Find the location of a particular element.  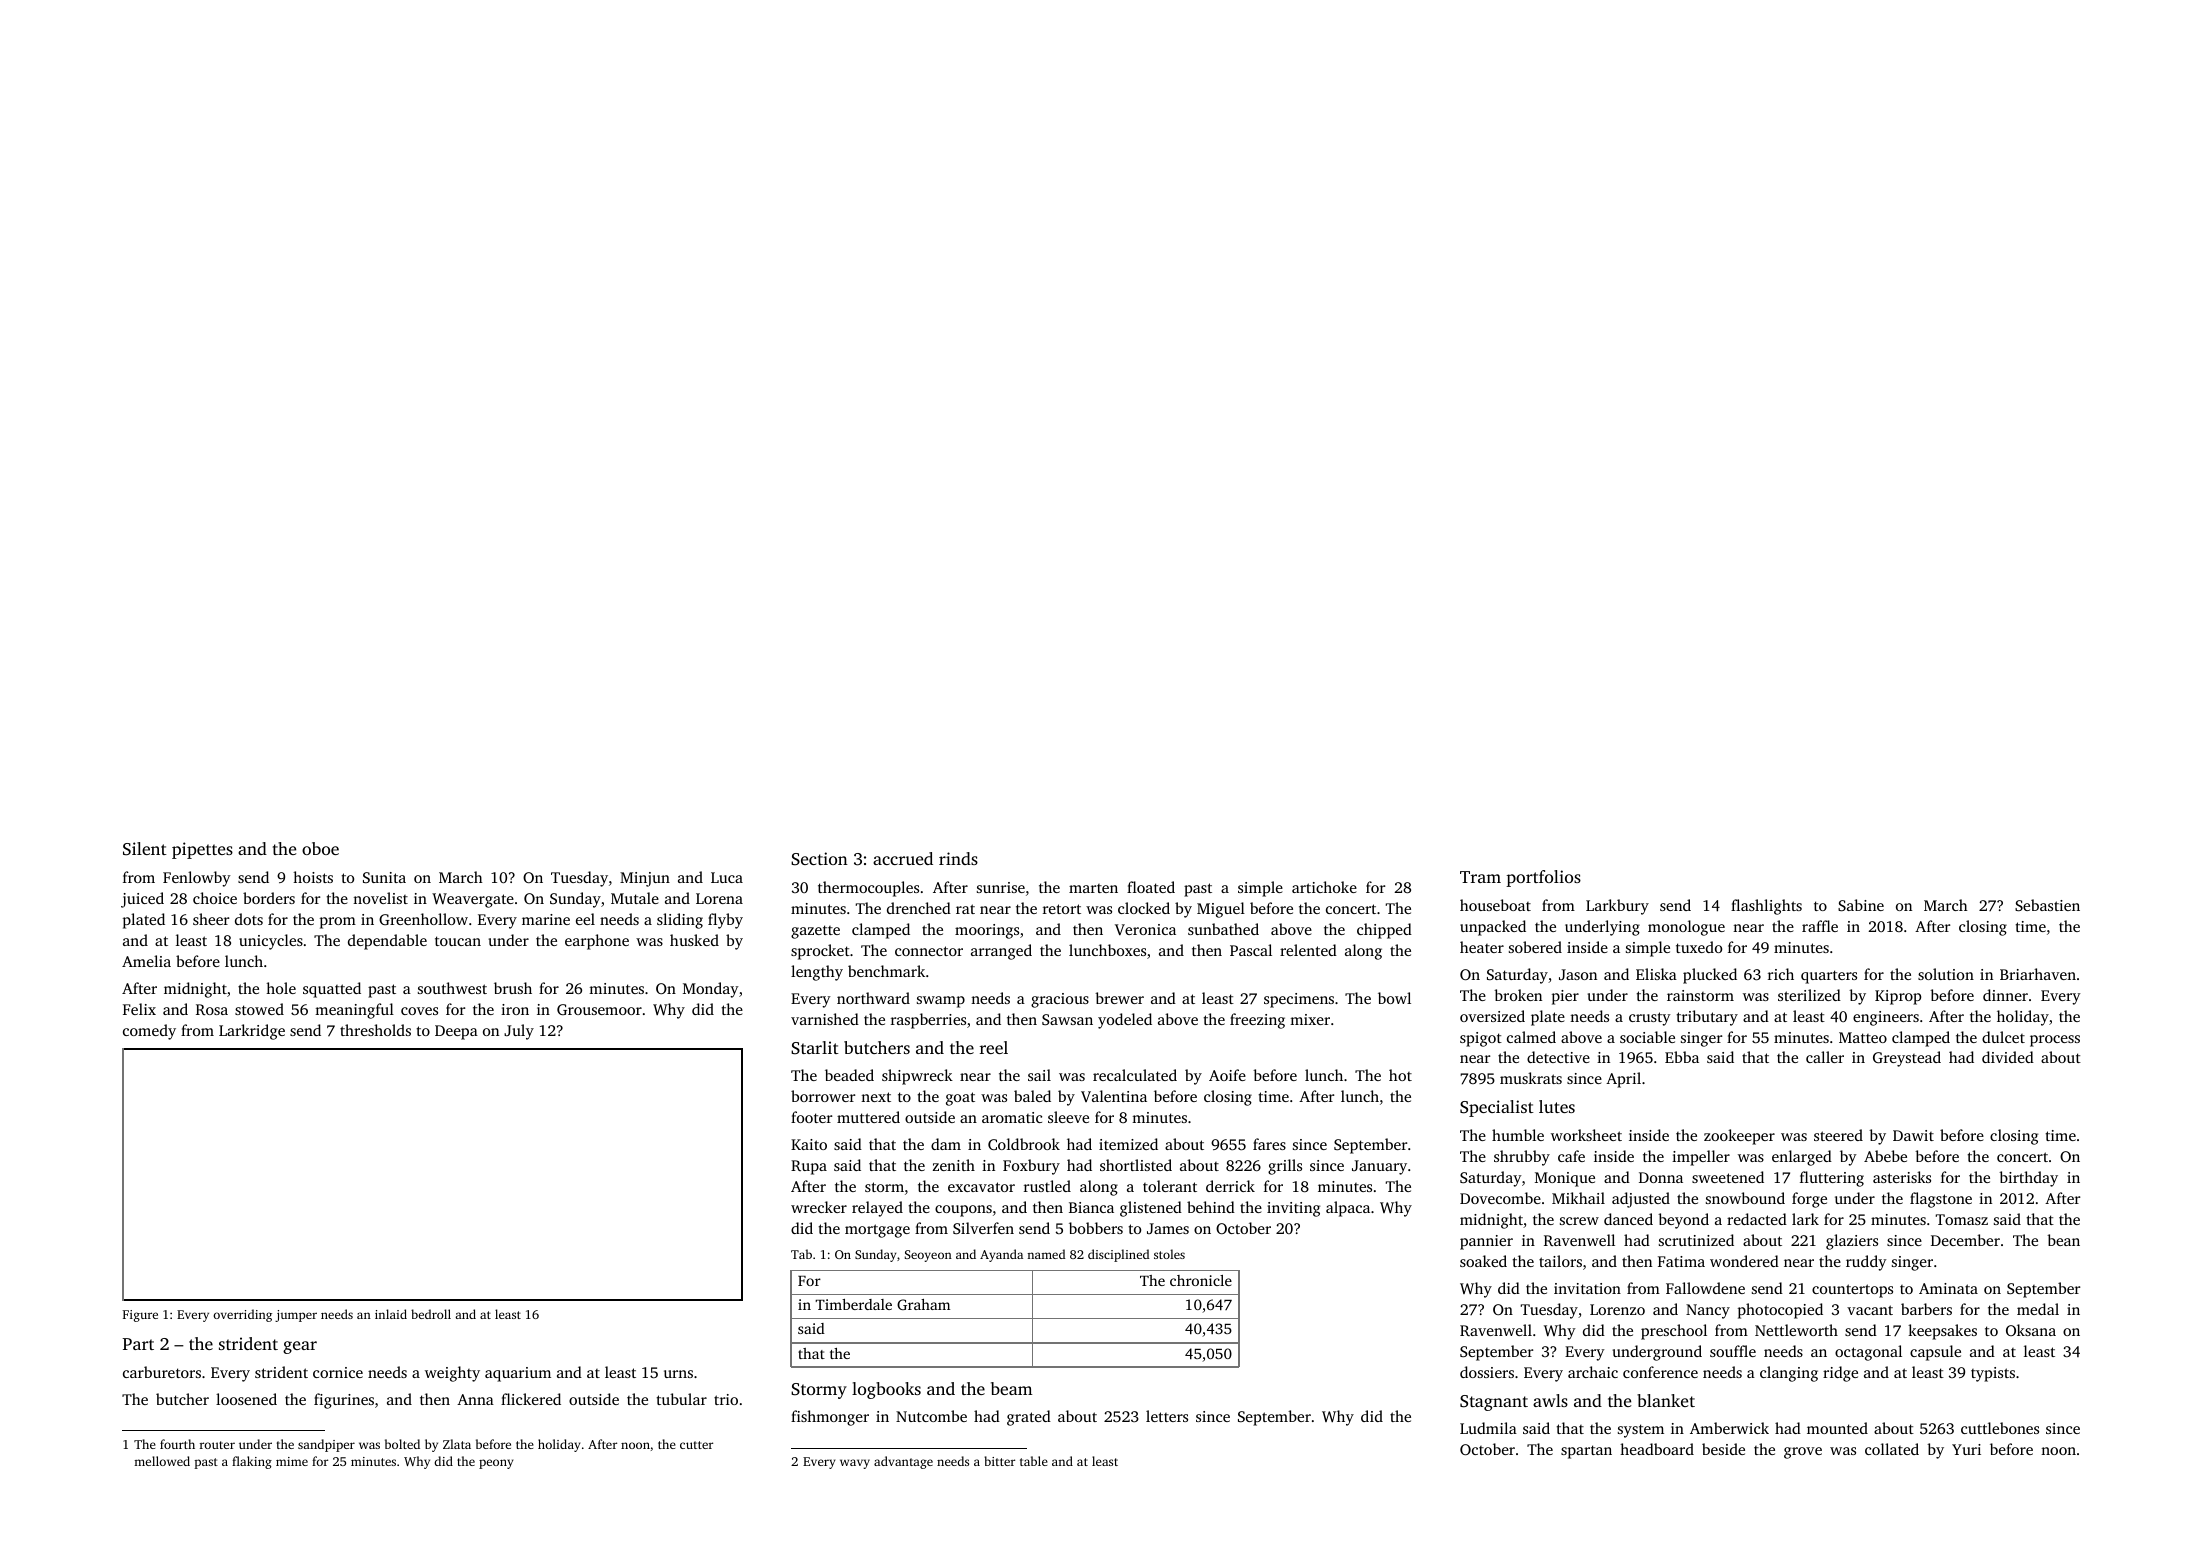

pipettes is located at coordinates (202, 850).
